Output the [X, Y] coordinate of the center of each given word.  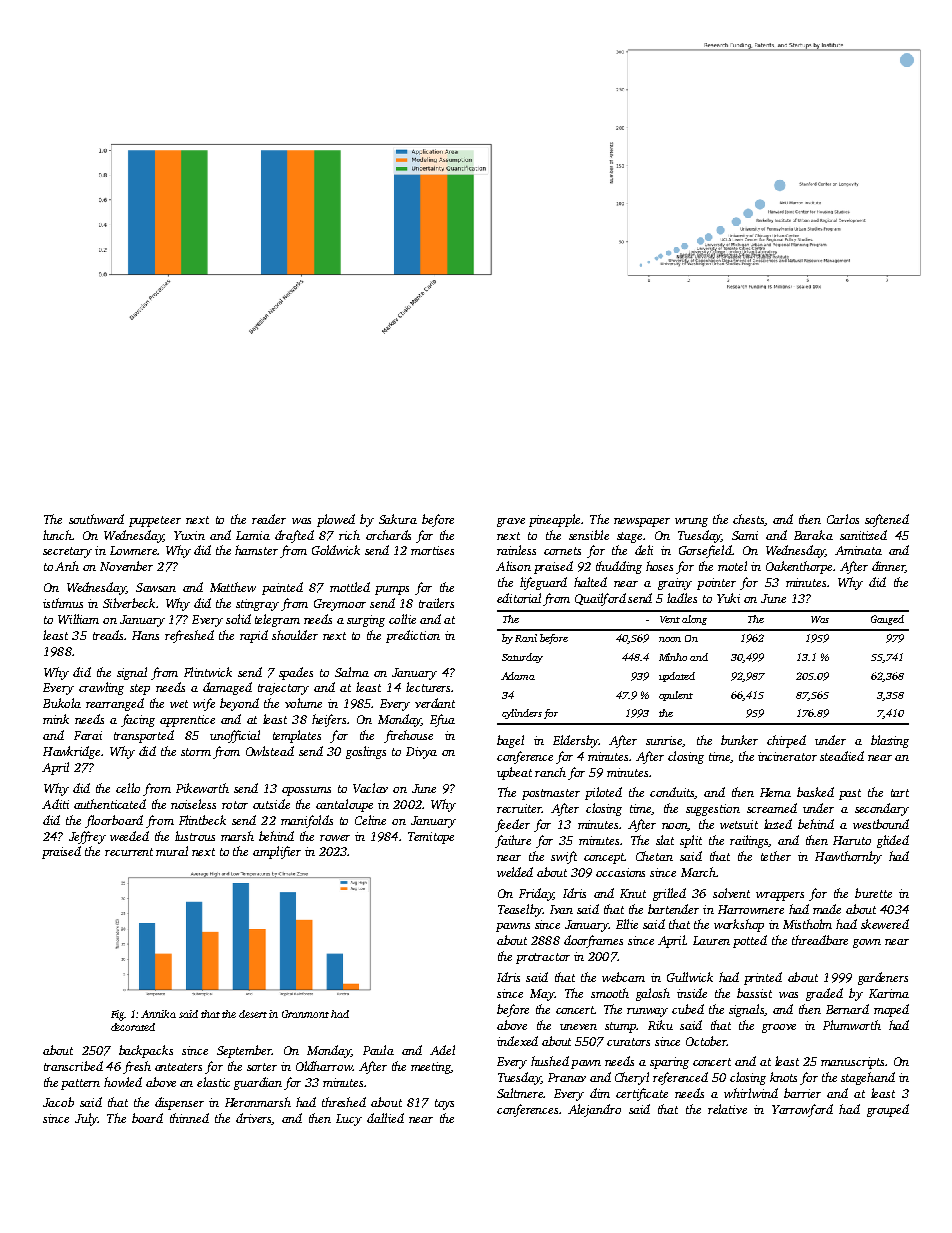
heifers [329, 720]
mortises [432, 550]
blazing [890, 741]
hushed [550, 1061]
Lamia [253, 535]
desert [253, 1014]
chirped [786, 741]
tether [776, 856]
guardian [258, 1083]
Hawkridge [71, 752]
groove [779, 1028]
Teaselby [520, 910]
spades [296, 673]
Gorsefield [705, 551]
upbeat [514, 773]
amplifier [277, 852]
